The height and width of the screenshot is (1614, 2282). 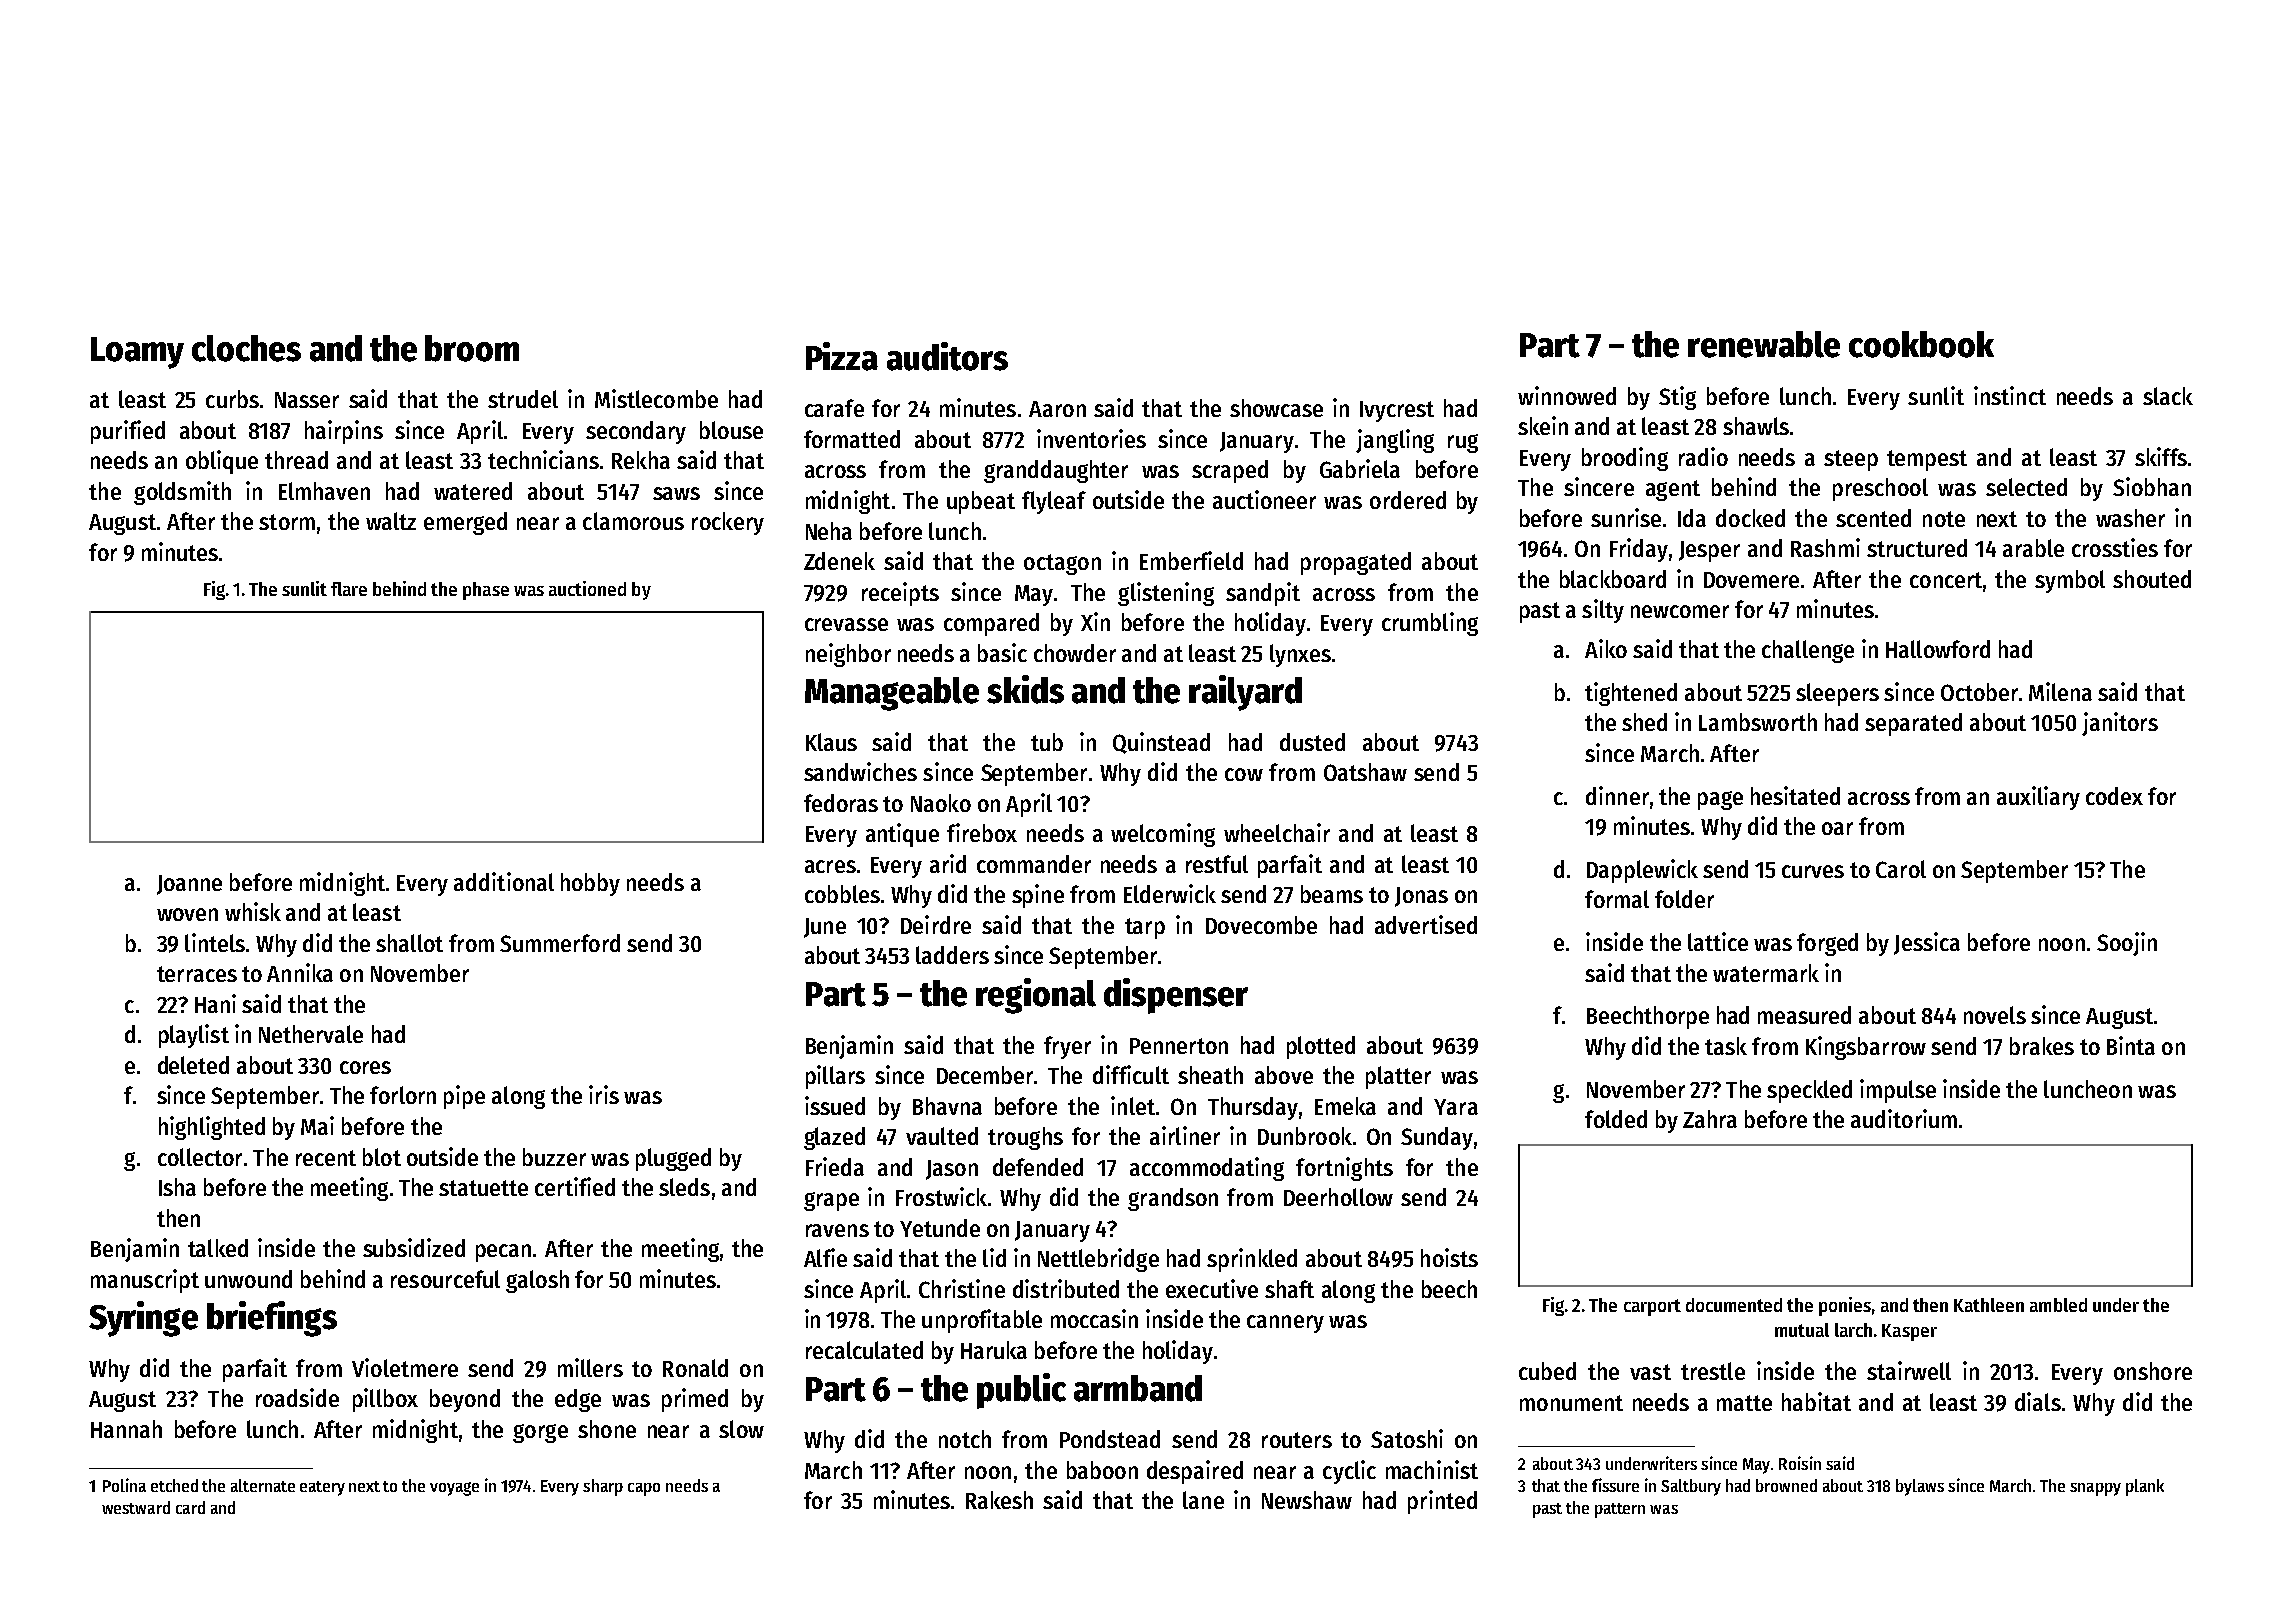 What do you see at coordinates (1680, 611) in the screenshot?
I see `newcomer` at bounding box center [1680, 611].
